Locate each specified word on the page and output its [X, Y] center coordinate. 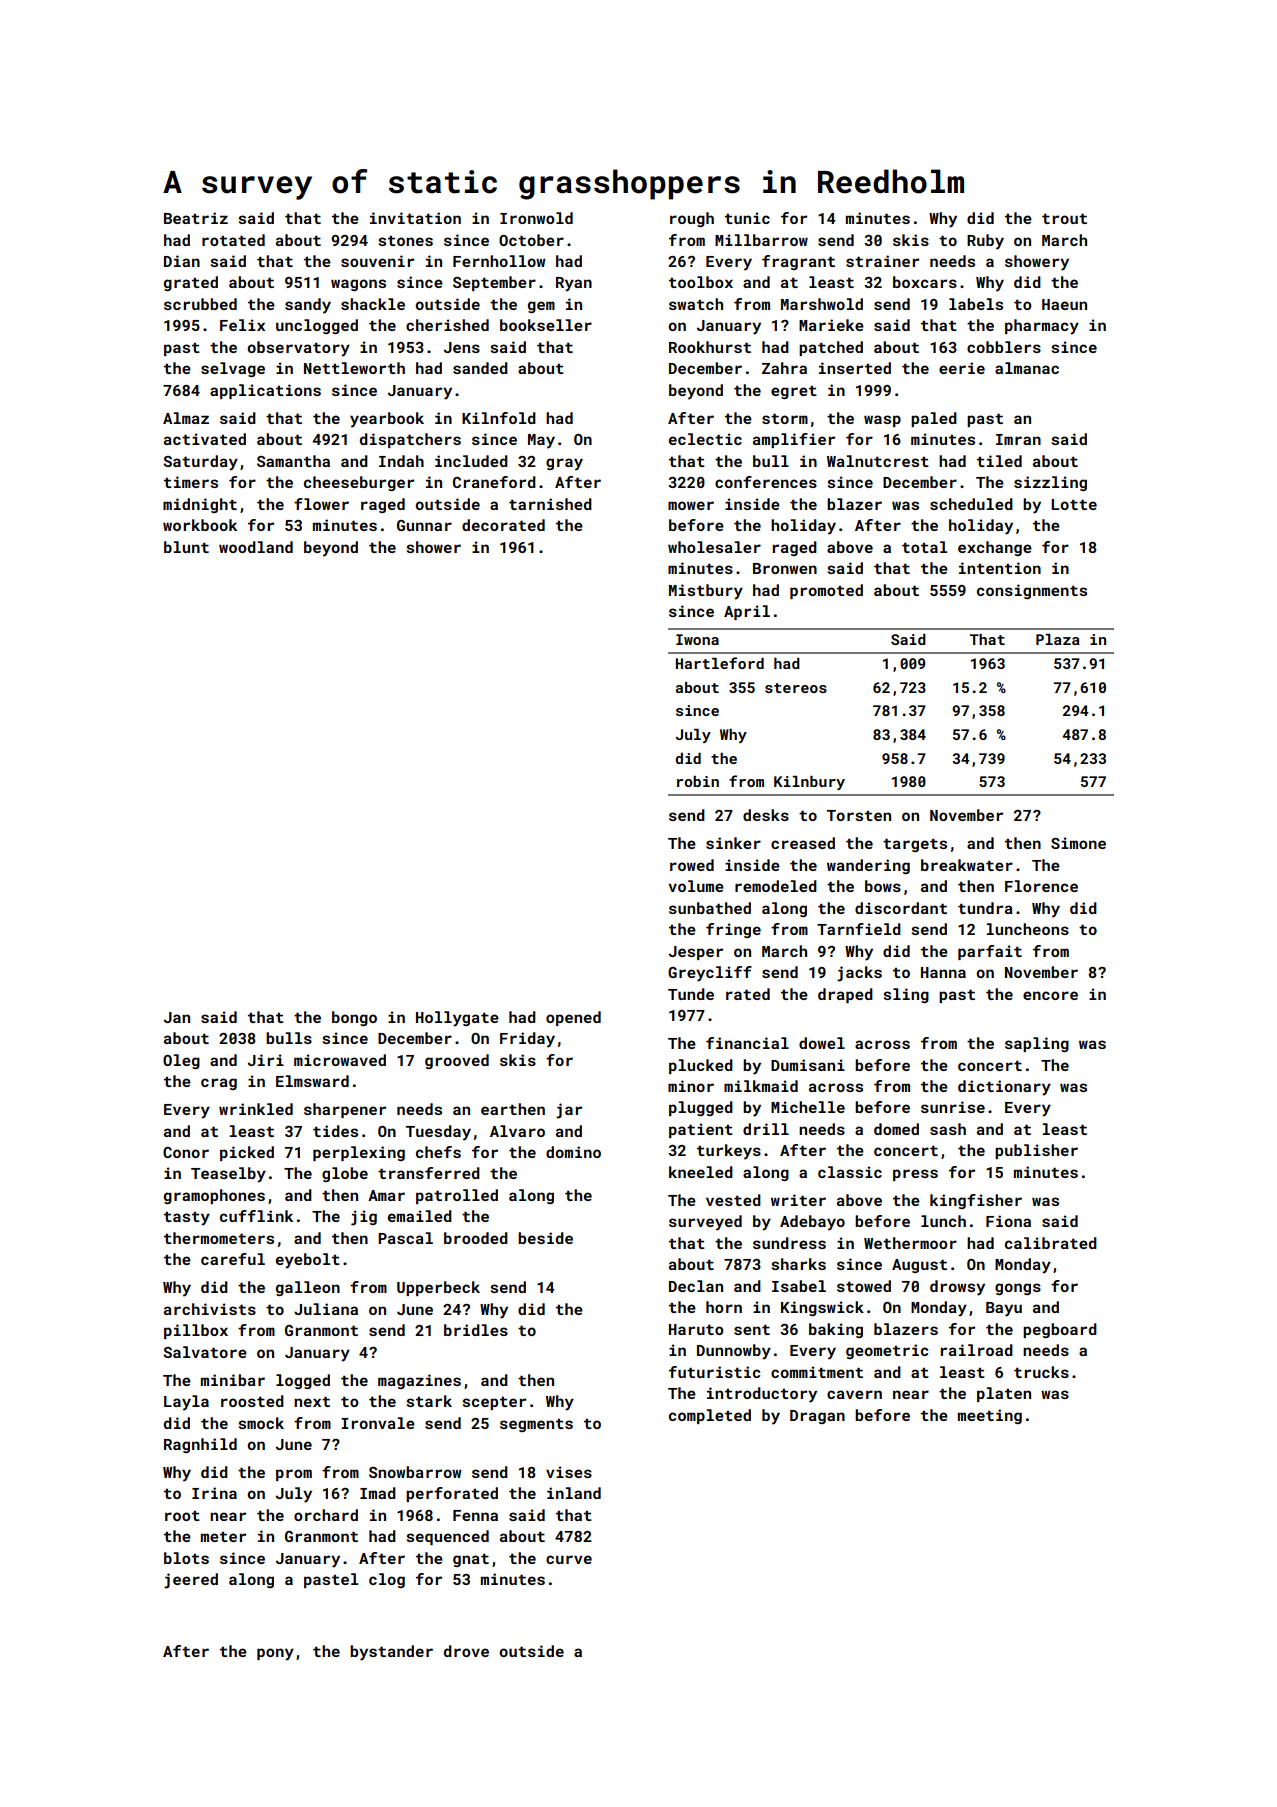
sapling [1037, 1044]
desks [766, 815]
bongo [354, 1018]
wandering [868, 866]
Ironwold [536, 218]
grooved [457, 1061]
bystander [391, 1653]
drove [466, 1651]
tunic [747, 218]
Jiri [266, 1060]
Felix [242, 325]
